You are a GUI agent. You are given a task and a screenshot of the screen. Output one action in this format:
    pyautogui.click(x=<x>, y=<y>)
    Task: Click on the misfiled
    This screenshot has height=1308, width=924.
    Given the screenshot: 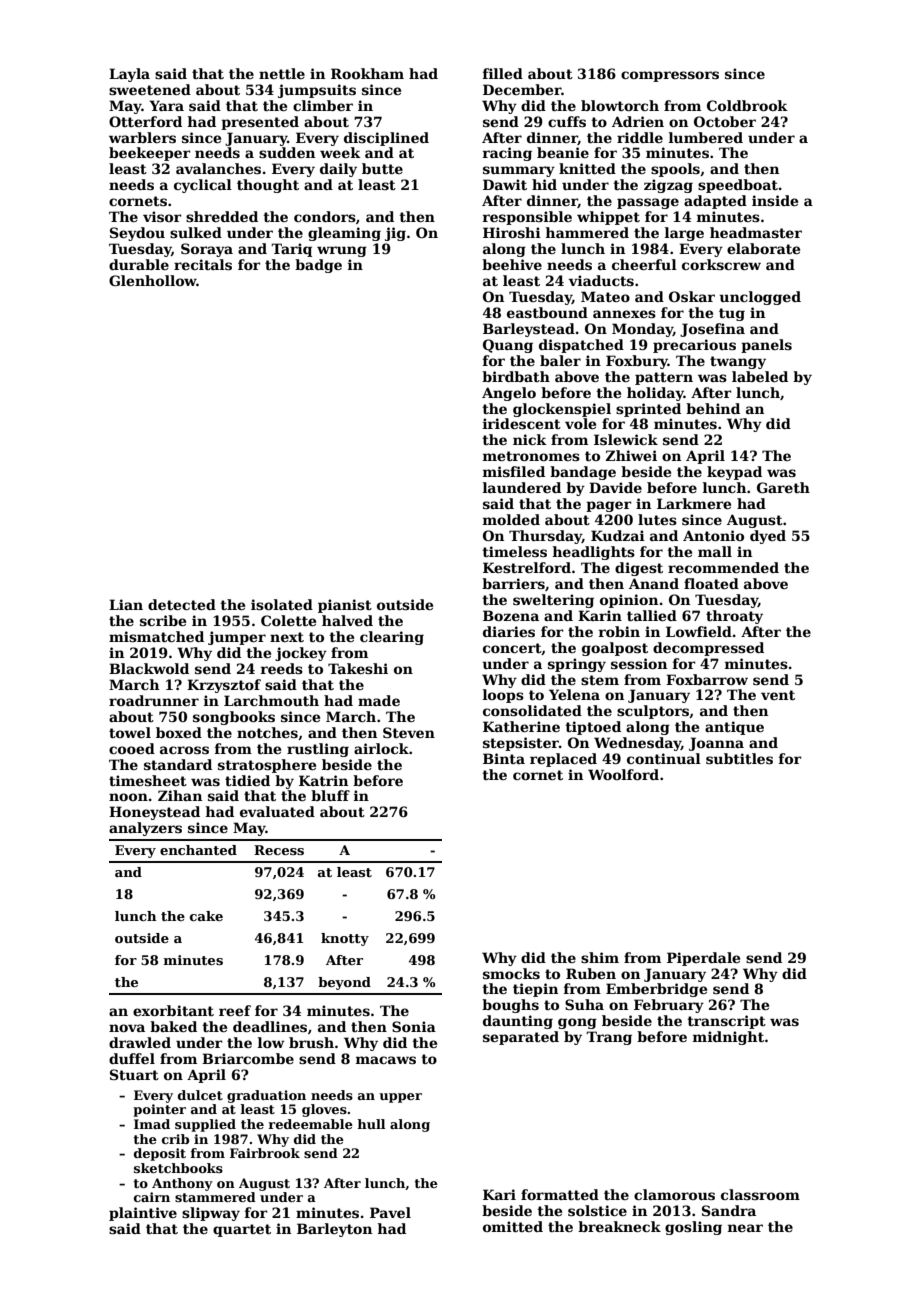 What is the action you would take?
    pyautogui.click(x=514, y=471)
